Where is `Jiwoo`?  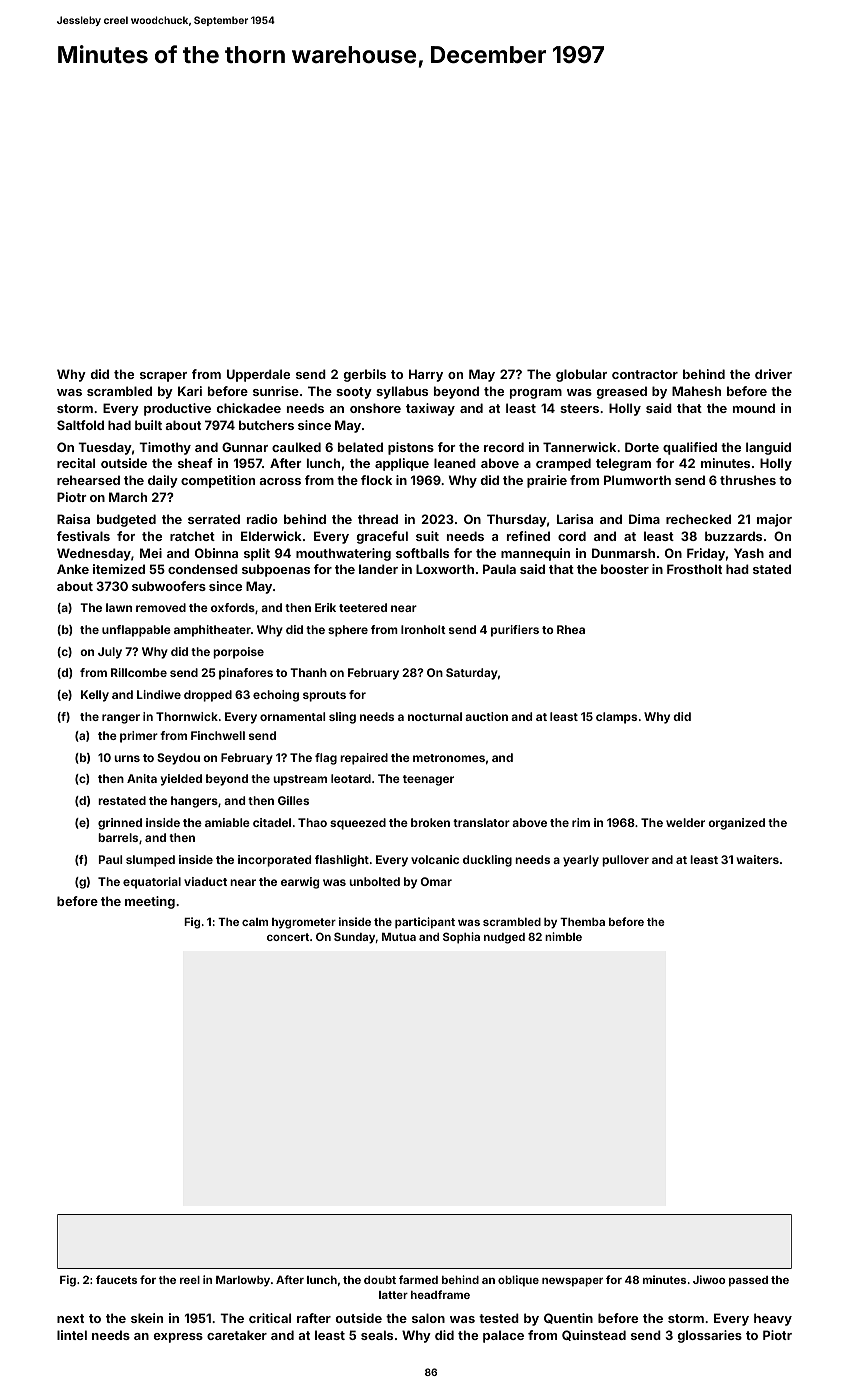 Jiwoo is located at coordinates (709, 1279).
